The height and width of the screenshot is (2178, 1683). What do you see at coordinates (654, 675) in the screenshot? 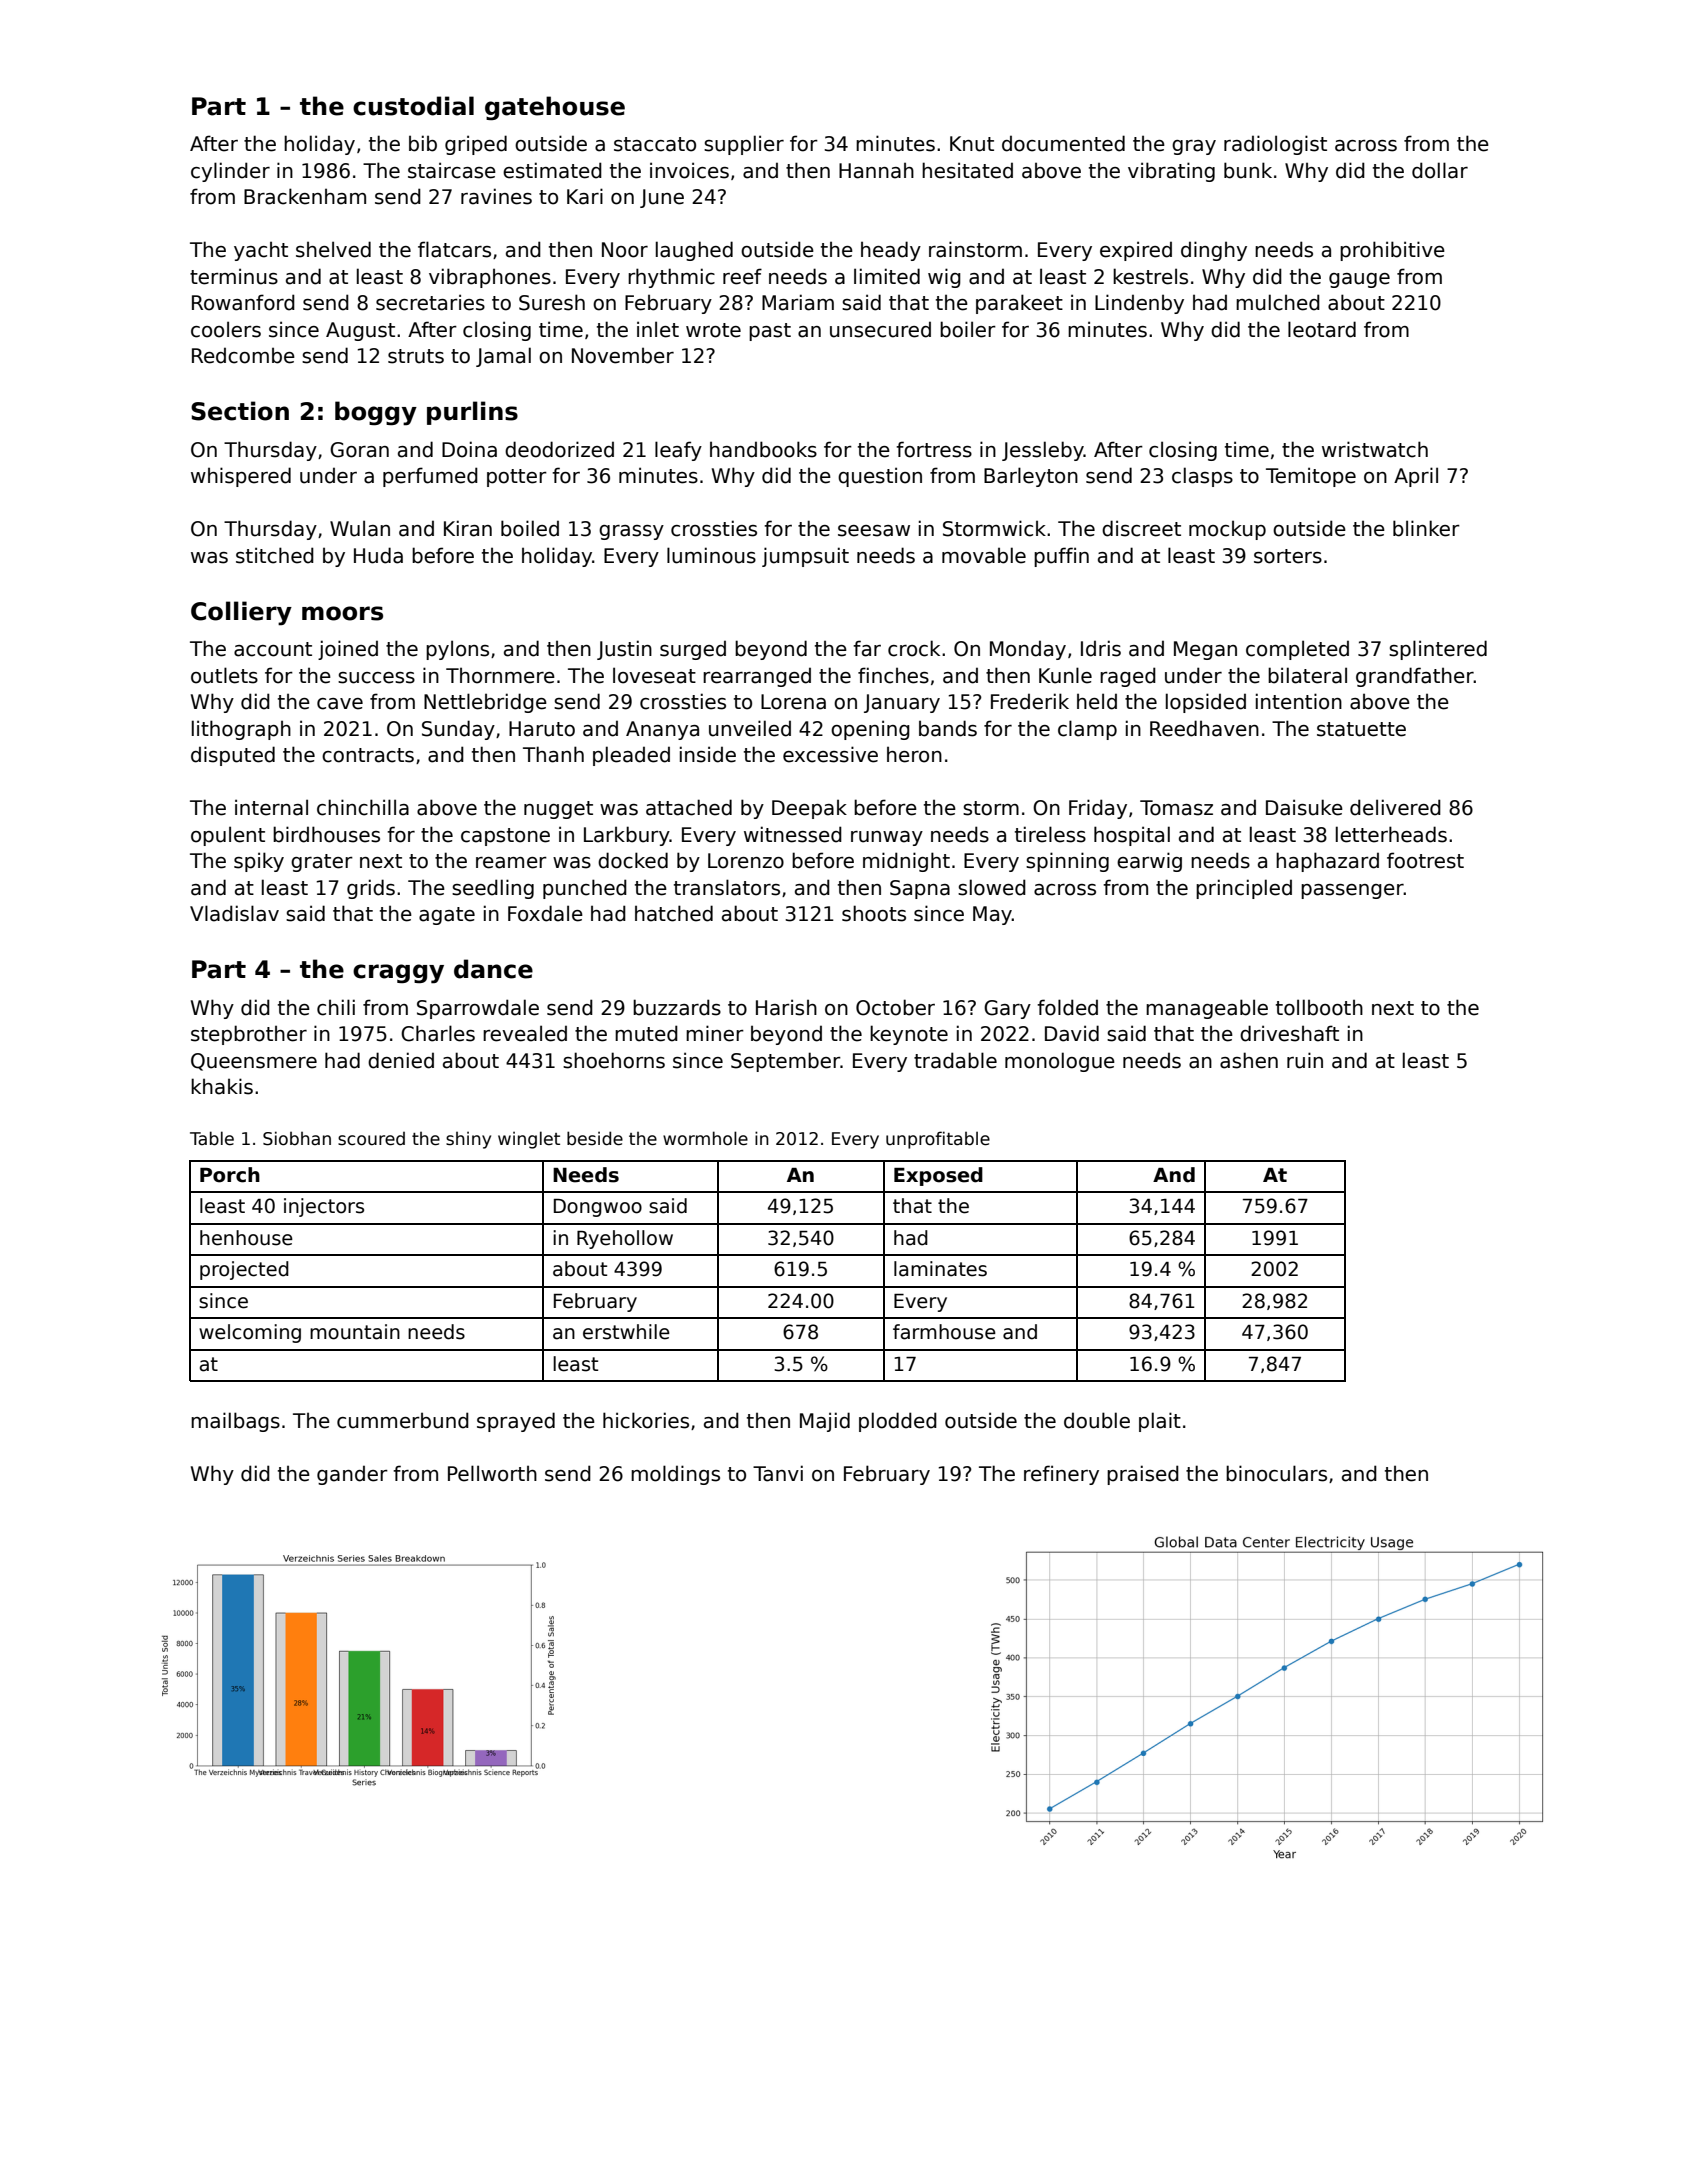
I see `loveseat` at bounding box center [654, 675].
